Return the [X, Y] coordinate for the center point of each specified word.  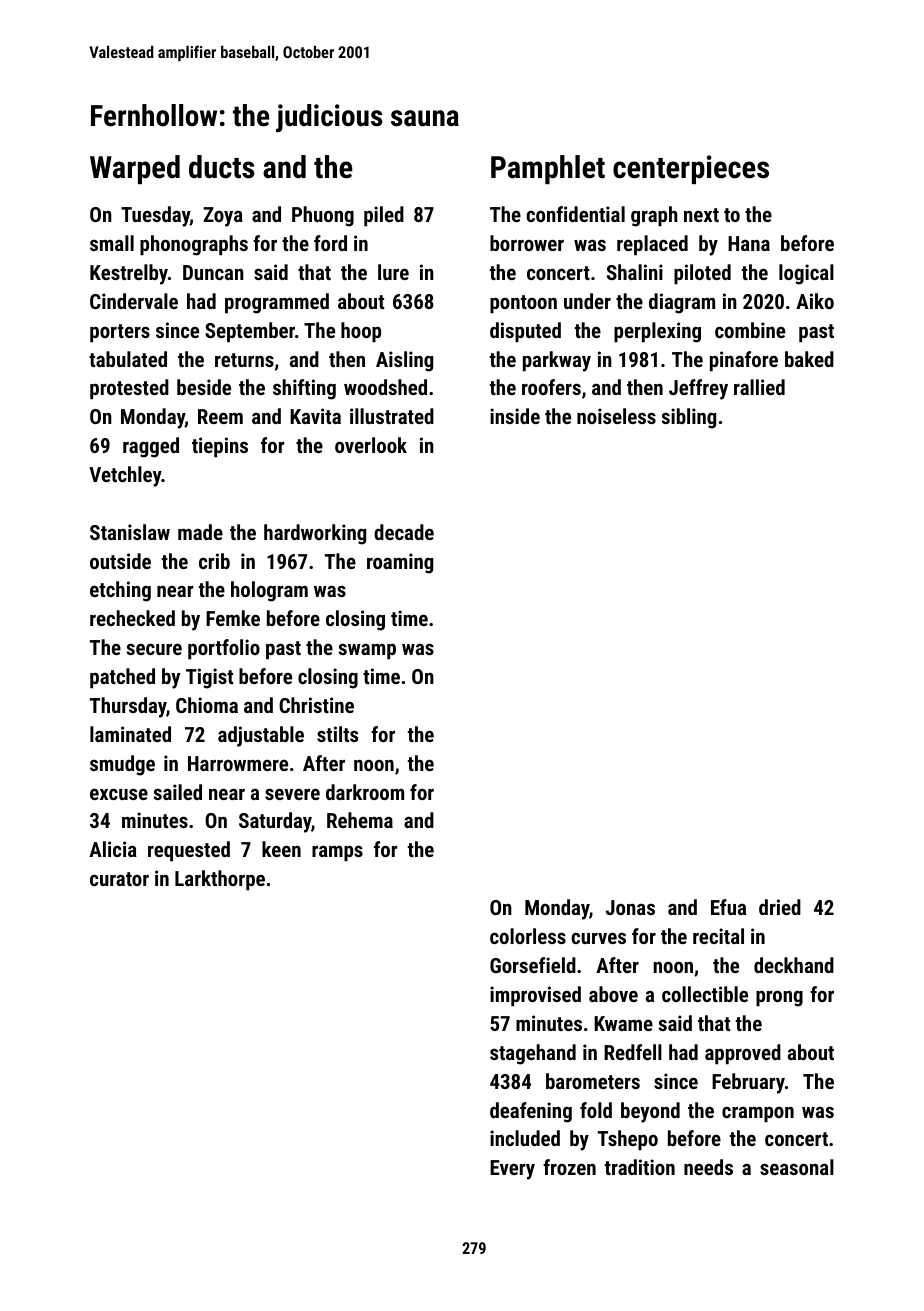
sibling [689, 418]
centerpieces [691, 169]
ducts [222, 167]
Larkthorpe [220, 880]
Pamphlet [548, 169]
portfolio [224, 649]
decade [404, 532]
